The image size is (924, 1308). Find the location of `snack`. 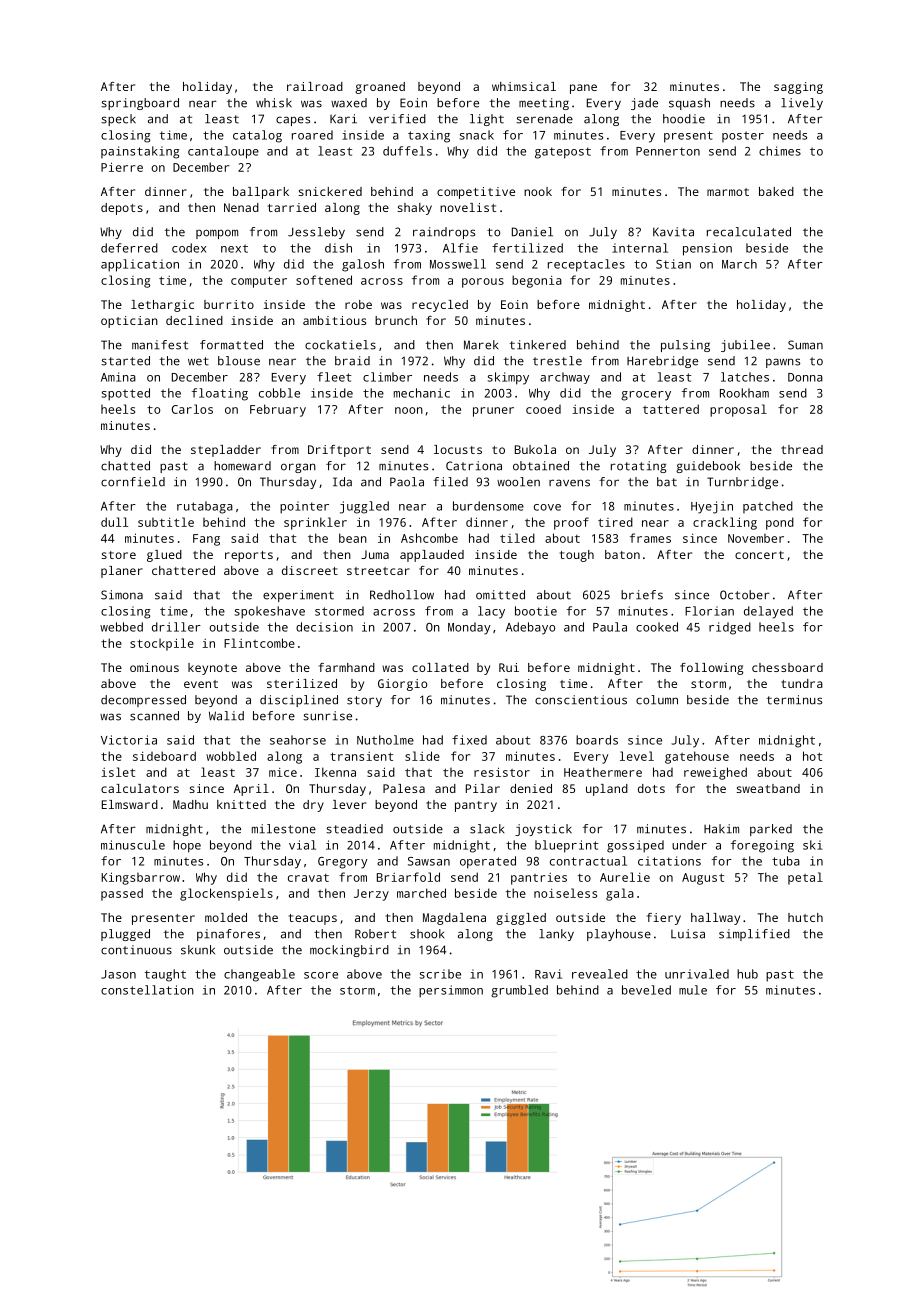

snack is located at coordinates (477, 135).
